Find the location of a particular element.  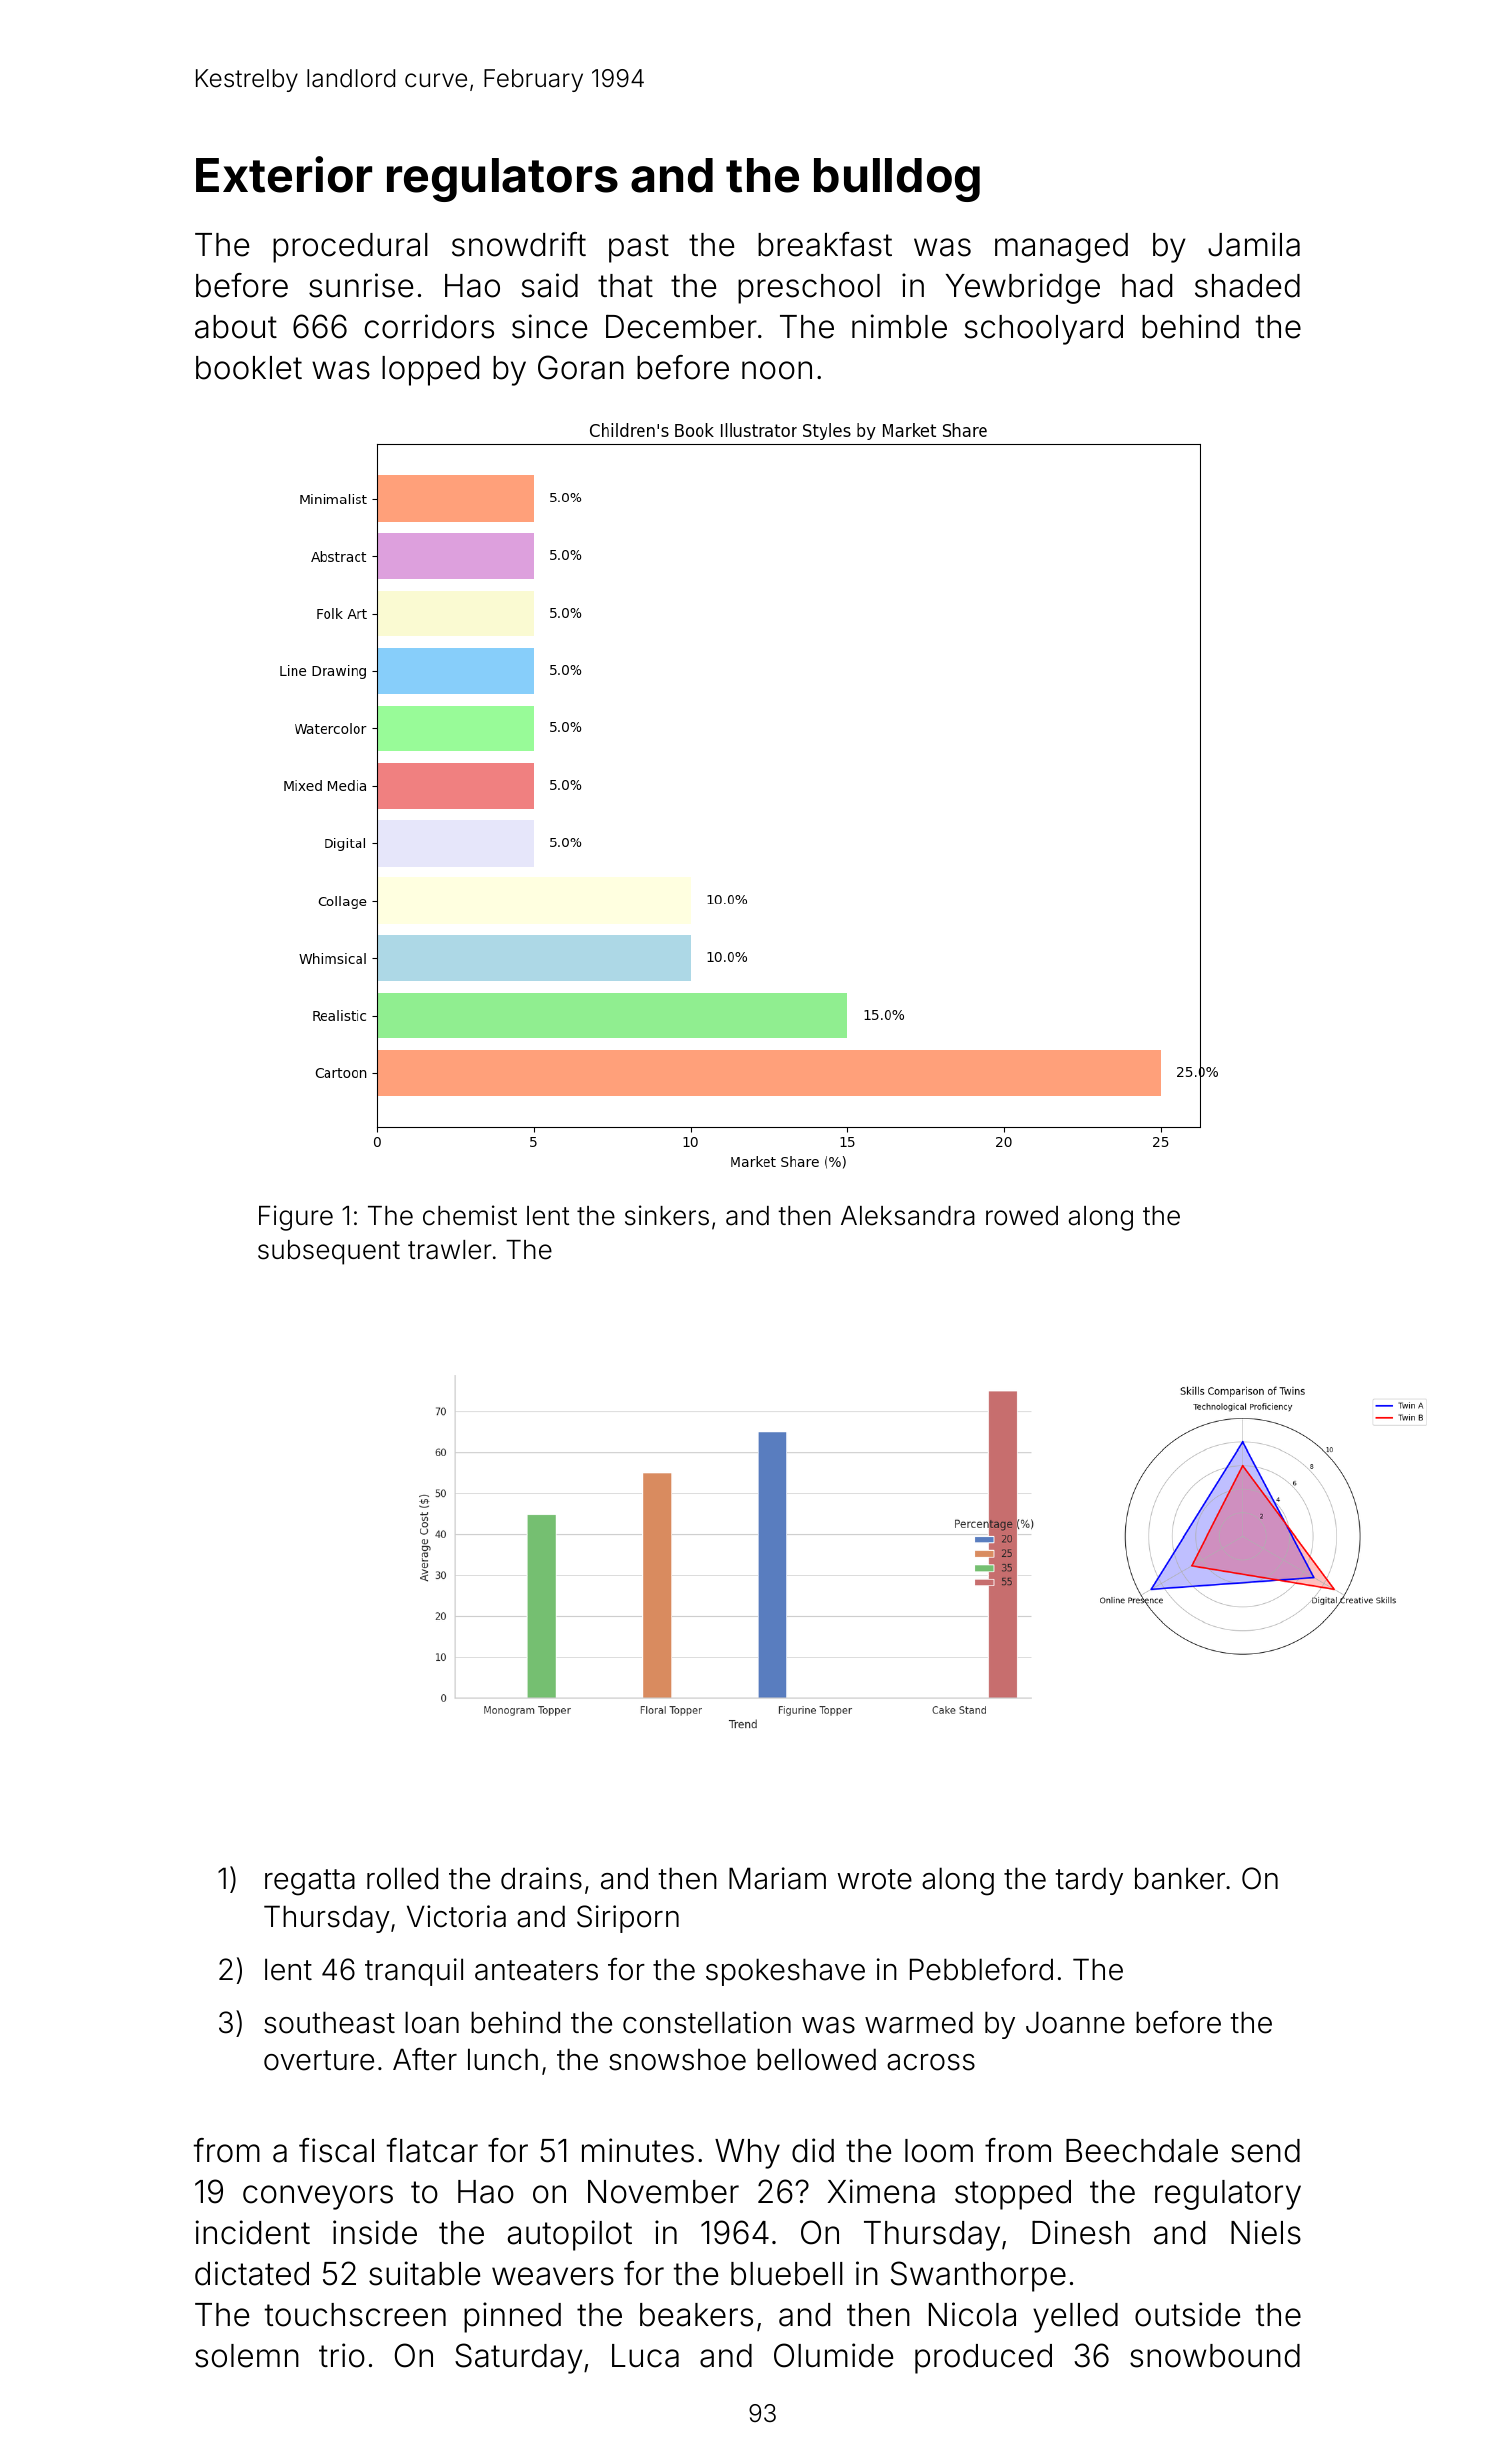

touchscreen is located at coordinates (355, 2315).
